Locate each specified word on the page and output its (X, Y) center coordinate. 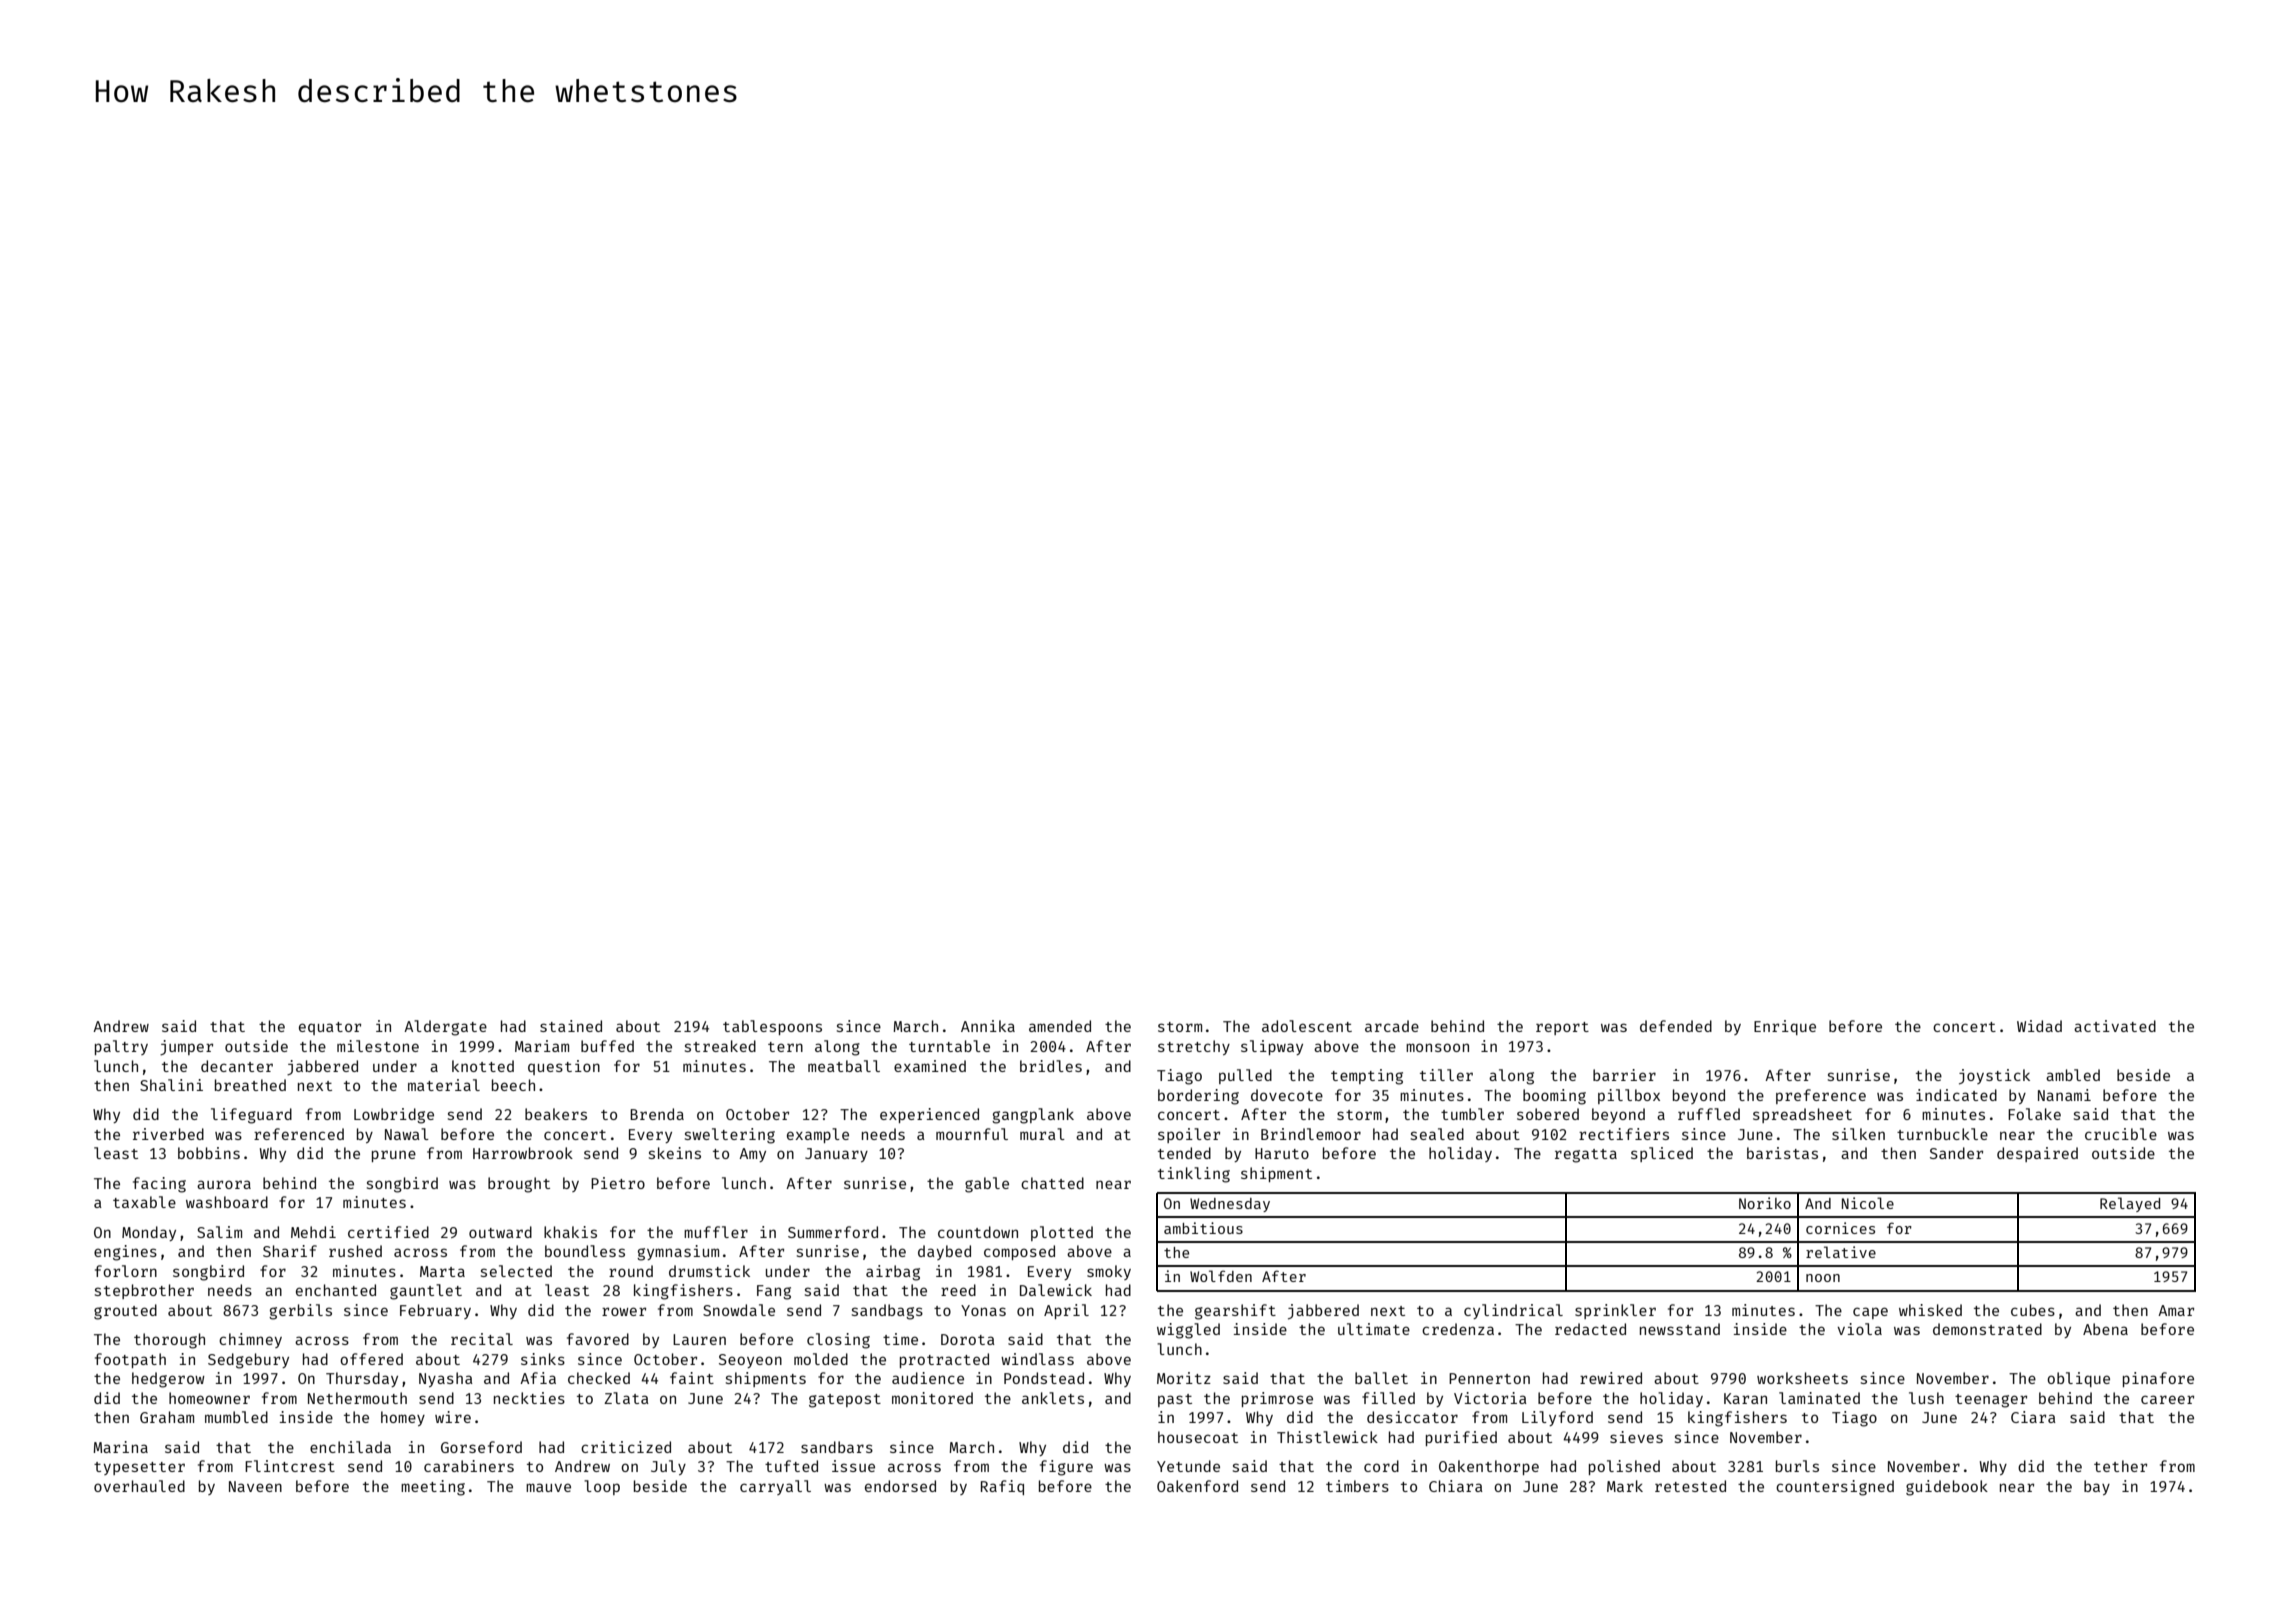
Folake (2034, 1114)
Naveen (255, 1486)
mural (1042, 1134)
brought (519, 1185)
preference (1821, 1096)
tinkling (1194, 1175)
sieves (1636, 1437)
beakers (556, 1114)
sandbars (837, 1447)
